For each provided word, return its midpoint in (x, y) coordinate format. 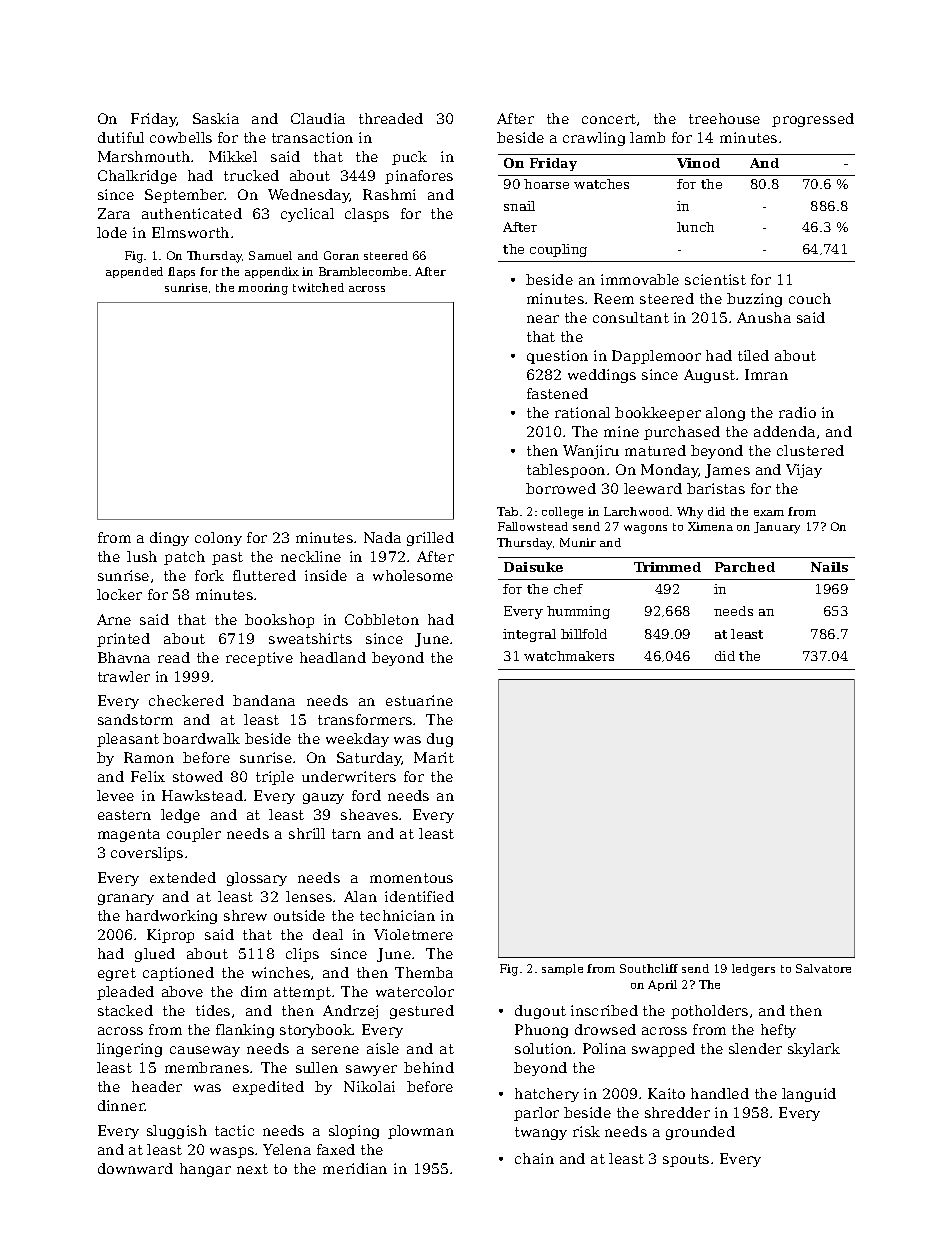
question (557, 357)
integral (529, 635)
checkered (186, 700)
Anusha (764, 317)
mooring (263, 289)
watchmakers (569, 656)
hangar (205, 1170)
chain (534, 1158)
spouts (686, 1160)
